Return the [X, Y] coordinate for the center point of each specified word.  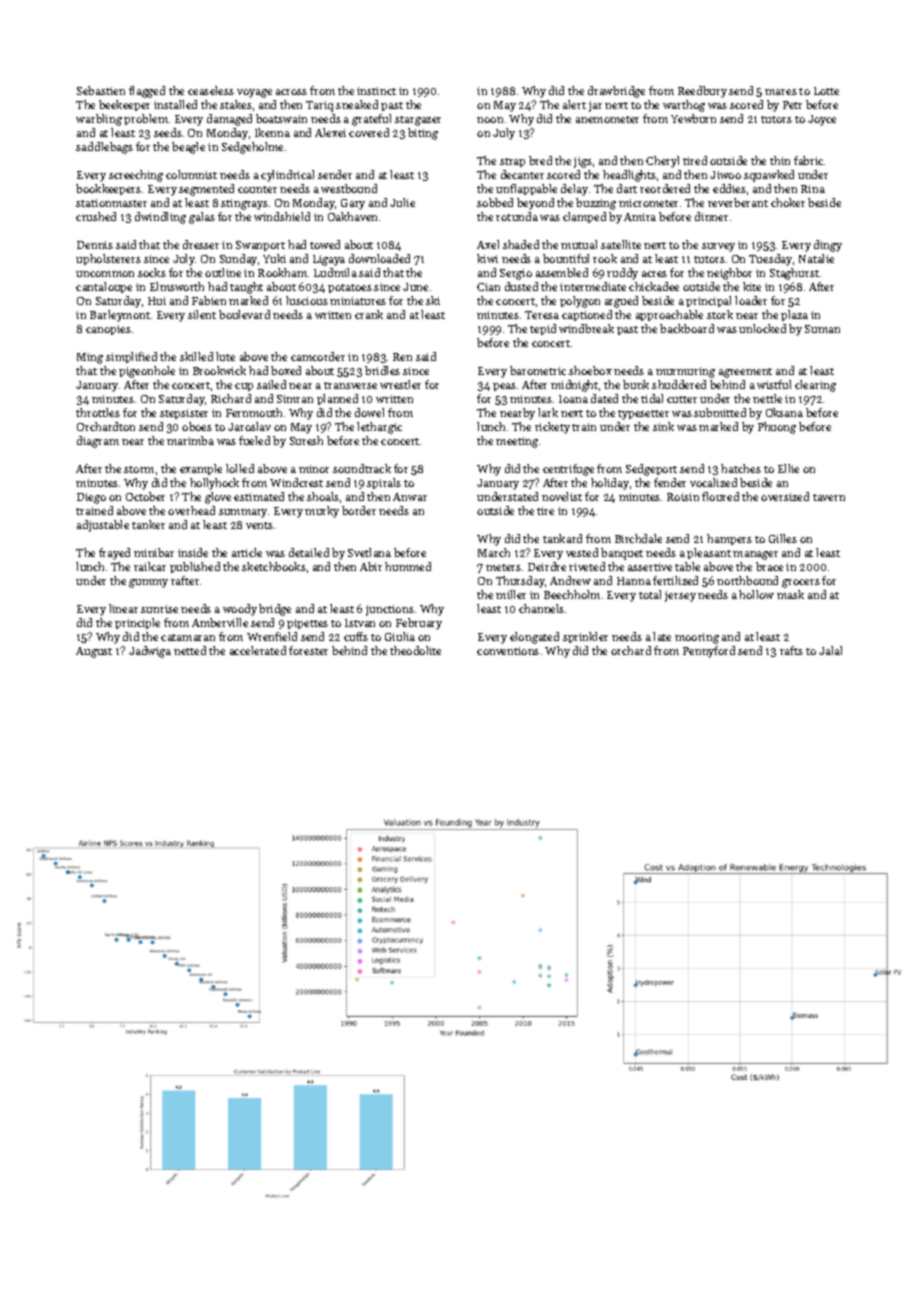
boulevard [244, 314]
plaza [794, 315]
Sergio [516, 274]
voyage [254, 93]
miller [511, 594]
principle [137, 623]
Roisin [683, 497]
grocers [801, 583]
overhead [191, 510]
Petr [792, 105]
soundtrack [362, 468]
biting [423, 134]
